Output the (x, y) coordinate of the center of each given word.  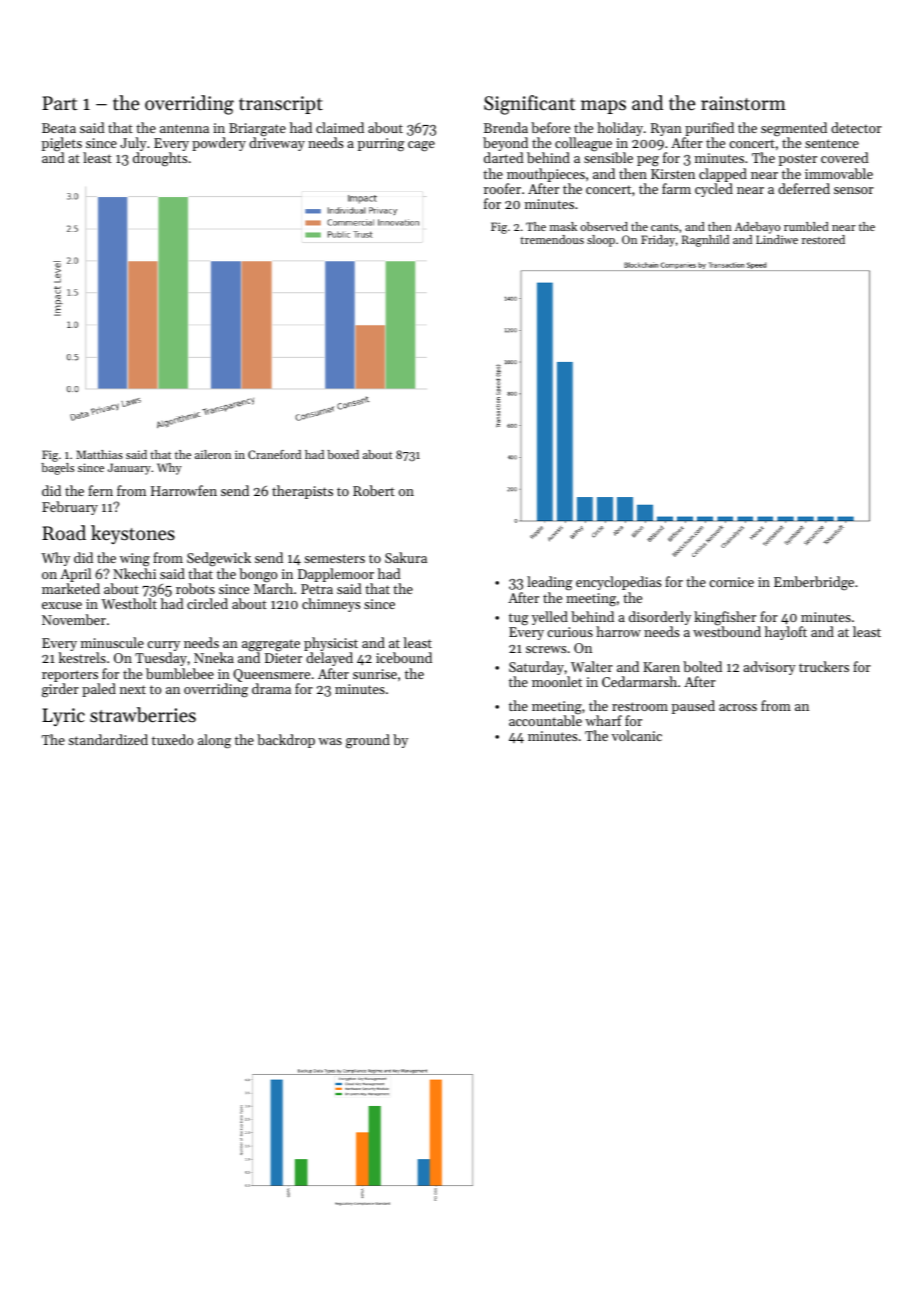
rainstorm (743, 103)
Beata (59, 128)
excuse (62, 605)
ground (368, 741)
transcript (281, 105)
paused (693, 707)
